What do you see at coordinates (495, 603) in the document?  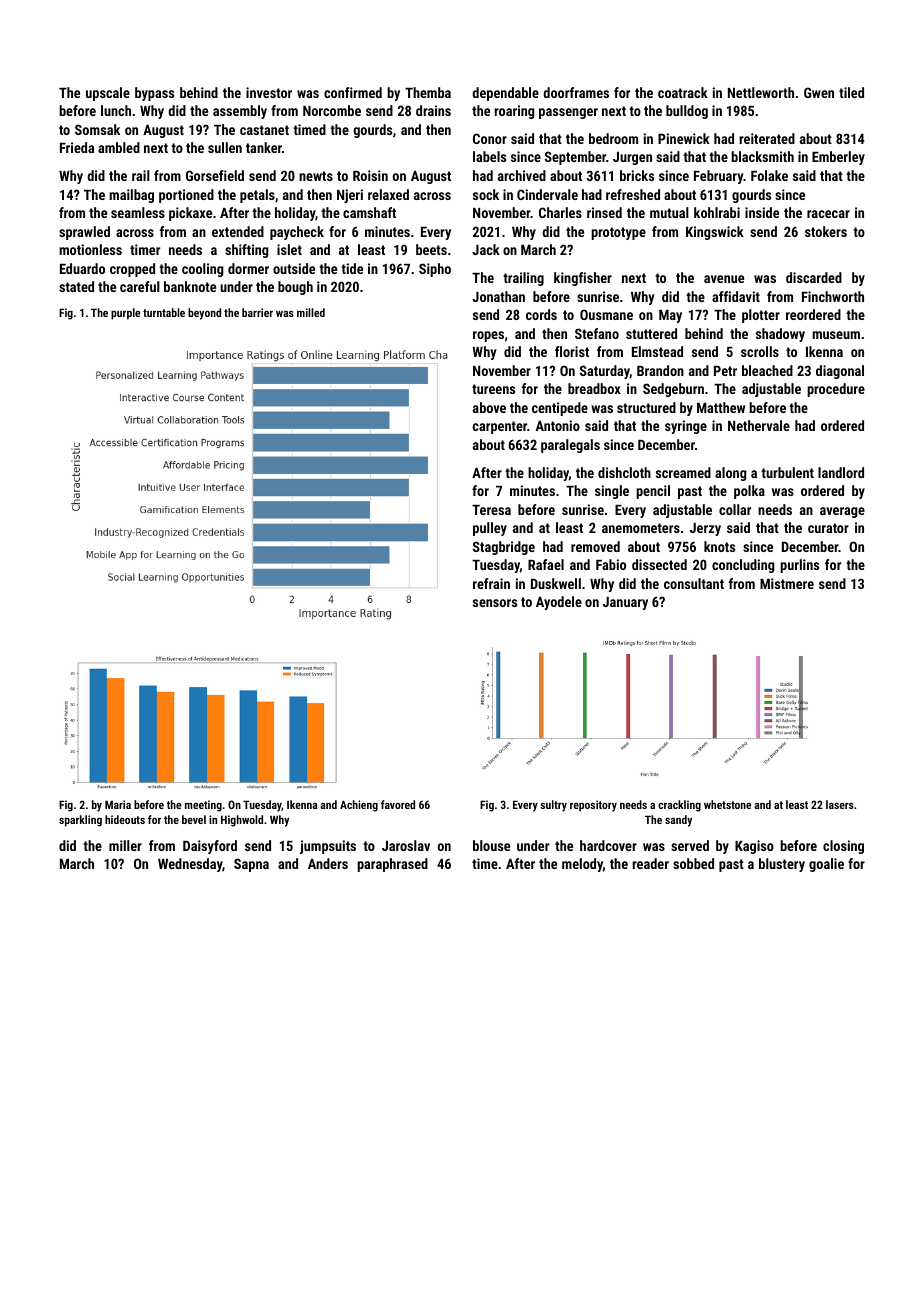 I see `sensors` at bounding box center [495, 603].
